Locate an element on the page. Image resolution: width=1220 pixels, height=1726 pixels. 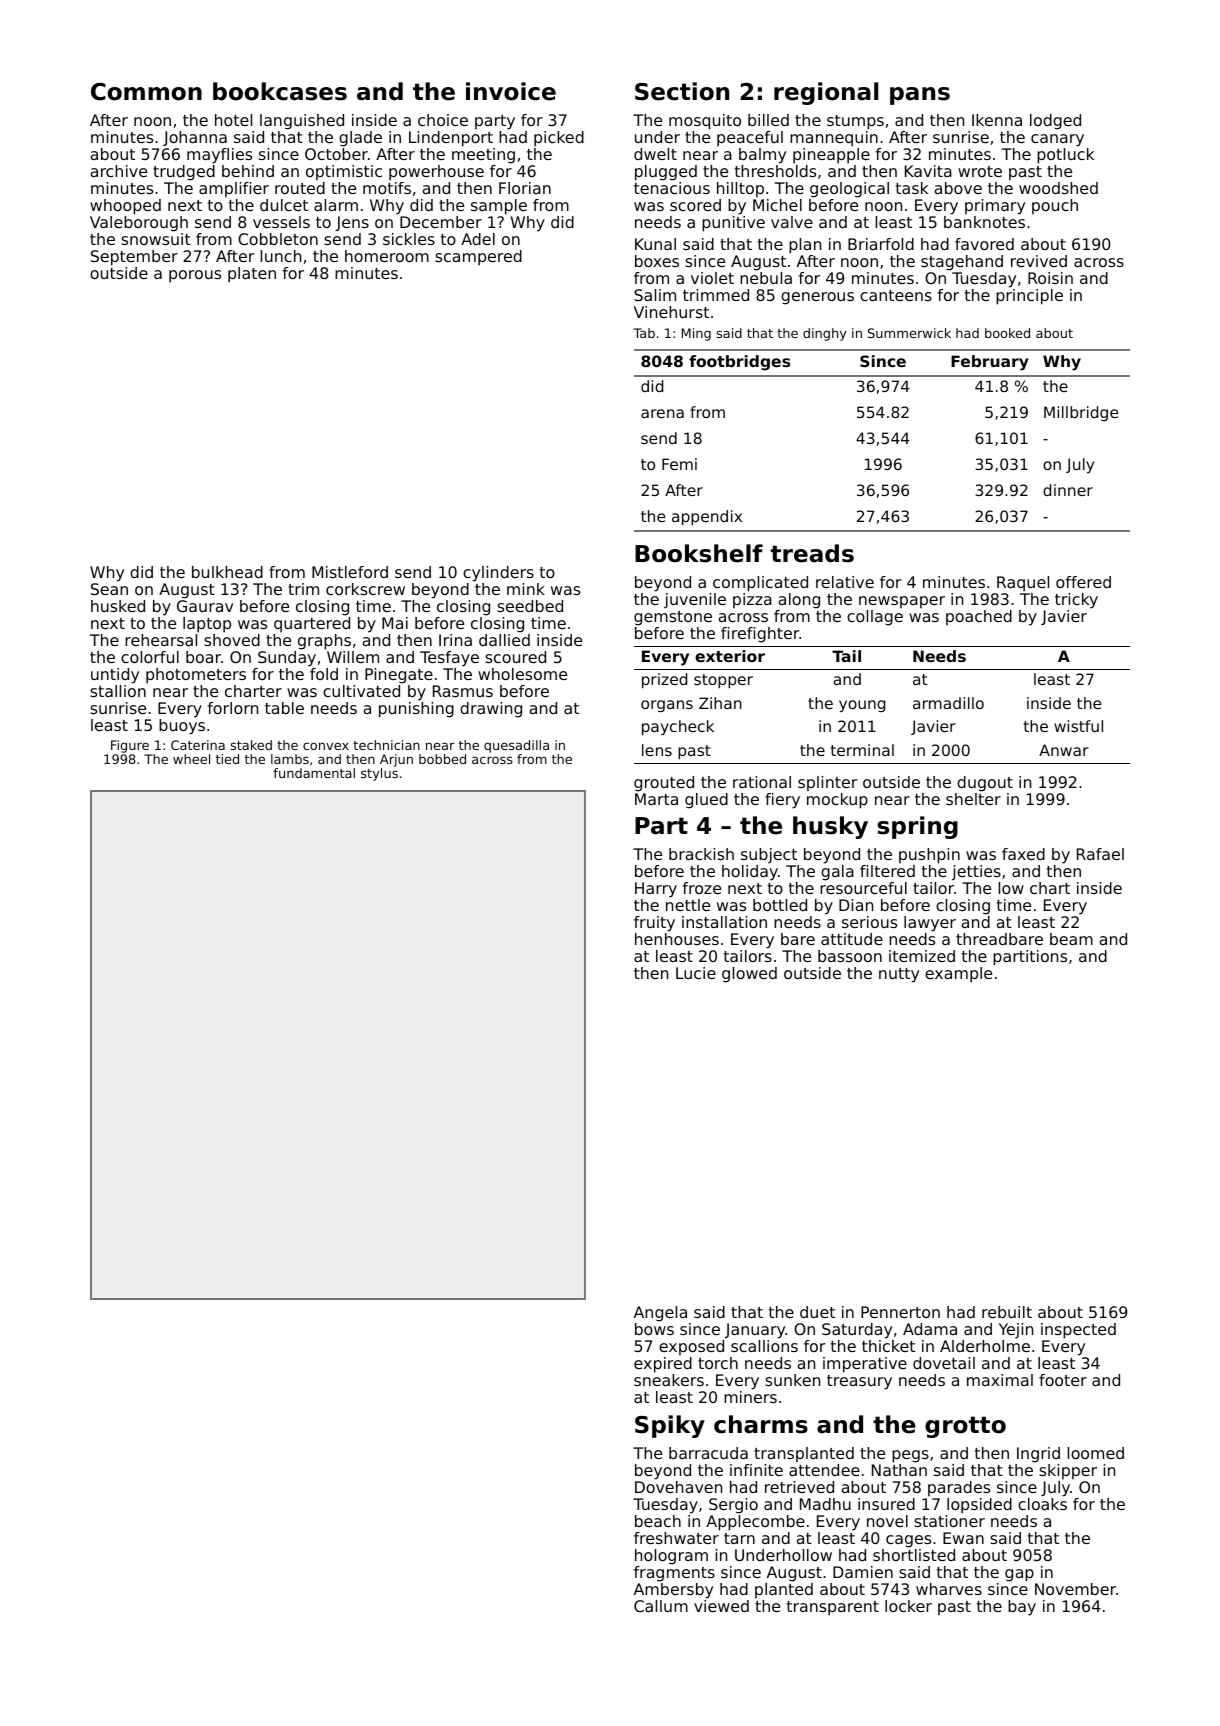
bows is located at coordinates (654, 1329).
